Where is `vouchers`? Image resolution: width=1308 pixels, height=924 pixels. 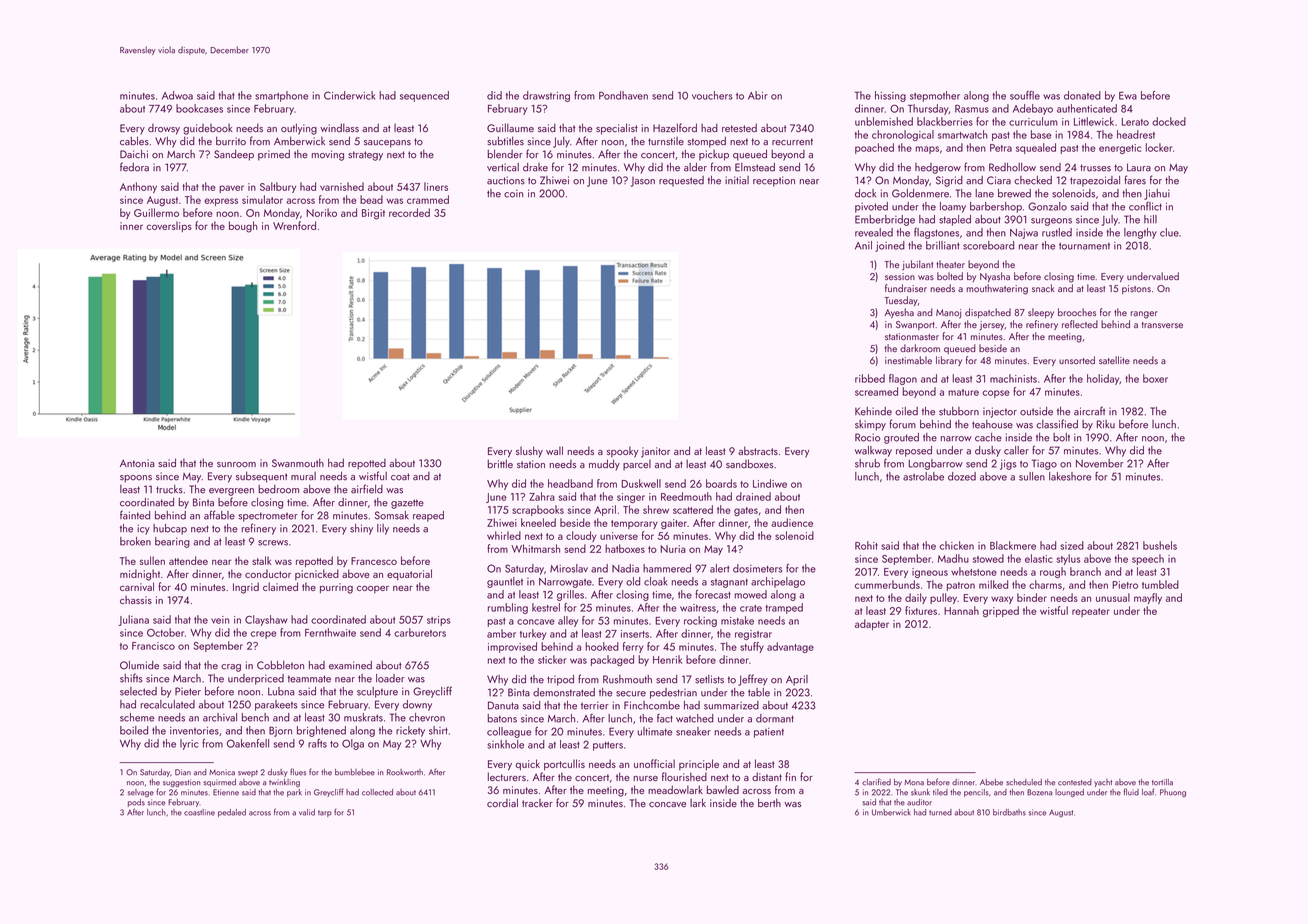
vouchers is located at coordinates (712, 95).
